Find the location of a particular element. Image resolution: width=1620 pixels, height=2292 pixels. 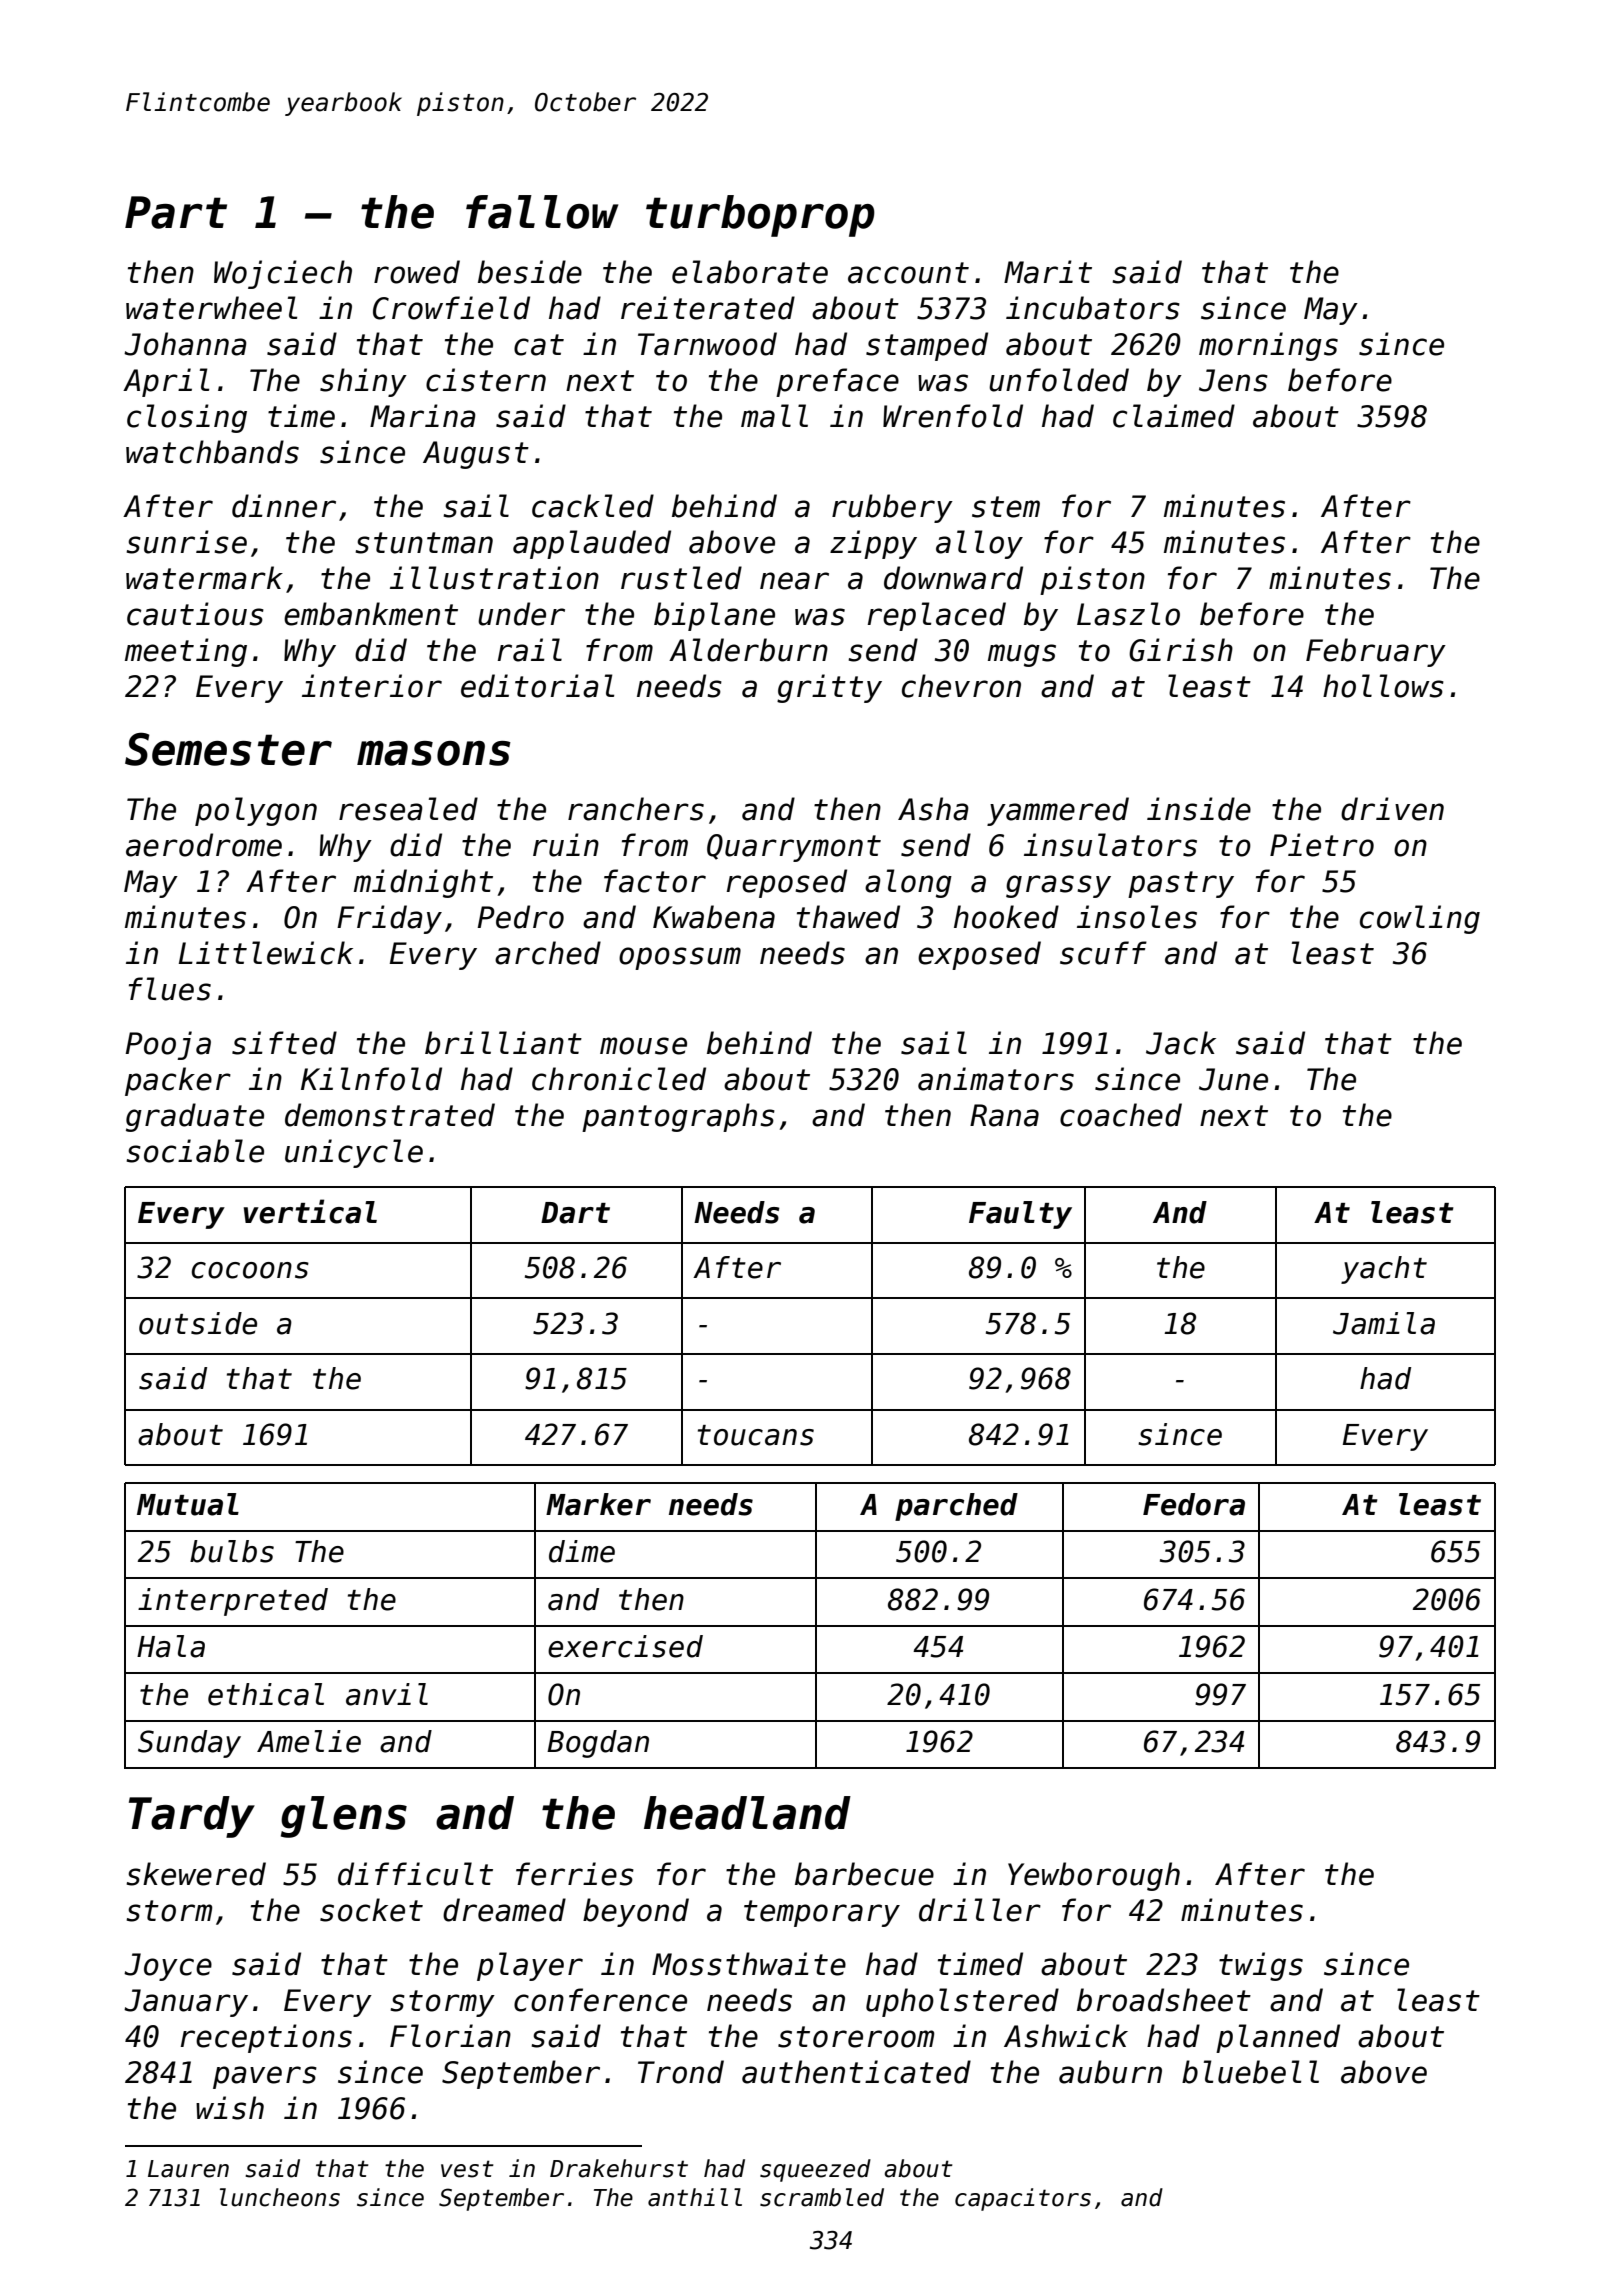

January is located at coordinates (186, 2003).
